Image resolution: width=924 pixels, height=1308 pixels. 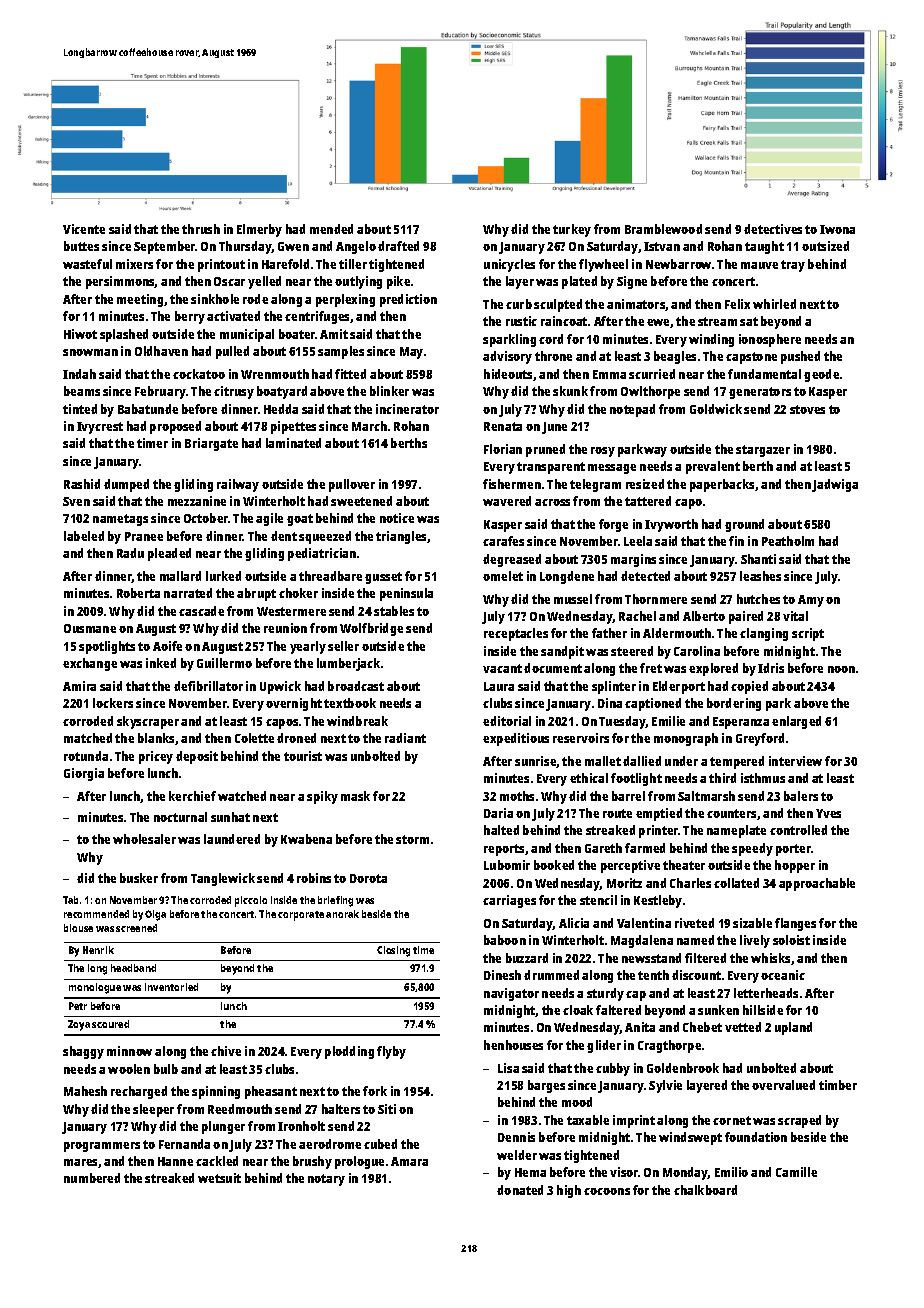 I want to click on Camille, so click(x=796, y=1172).
